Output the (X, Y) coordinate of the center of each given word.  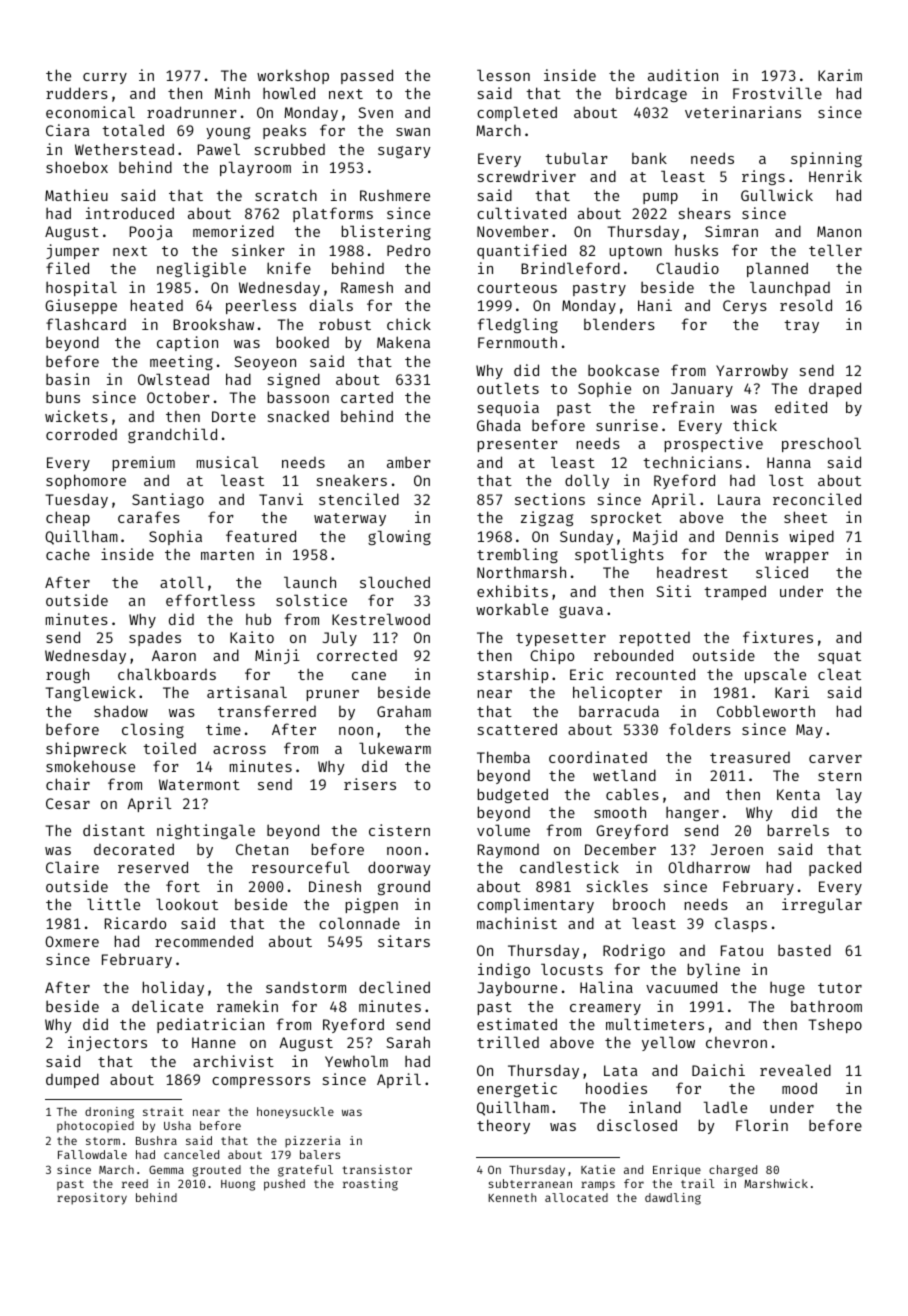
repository (92, 1199)
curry (105, 78)
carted (367, 397)
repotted (654, 639)
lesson (503, 75)
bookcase (623, 370)
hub (258, 619)
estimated (517, 1024)
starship (513, 675)
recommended (204, 941)
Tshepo (835, 1025)
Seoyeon (265, 363)
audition (683, 75)
